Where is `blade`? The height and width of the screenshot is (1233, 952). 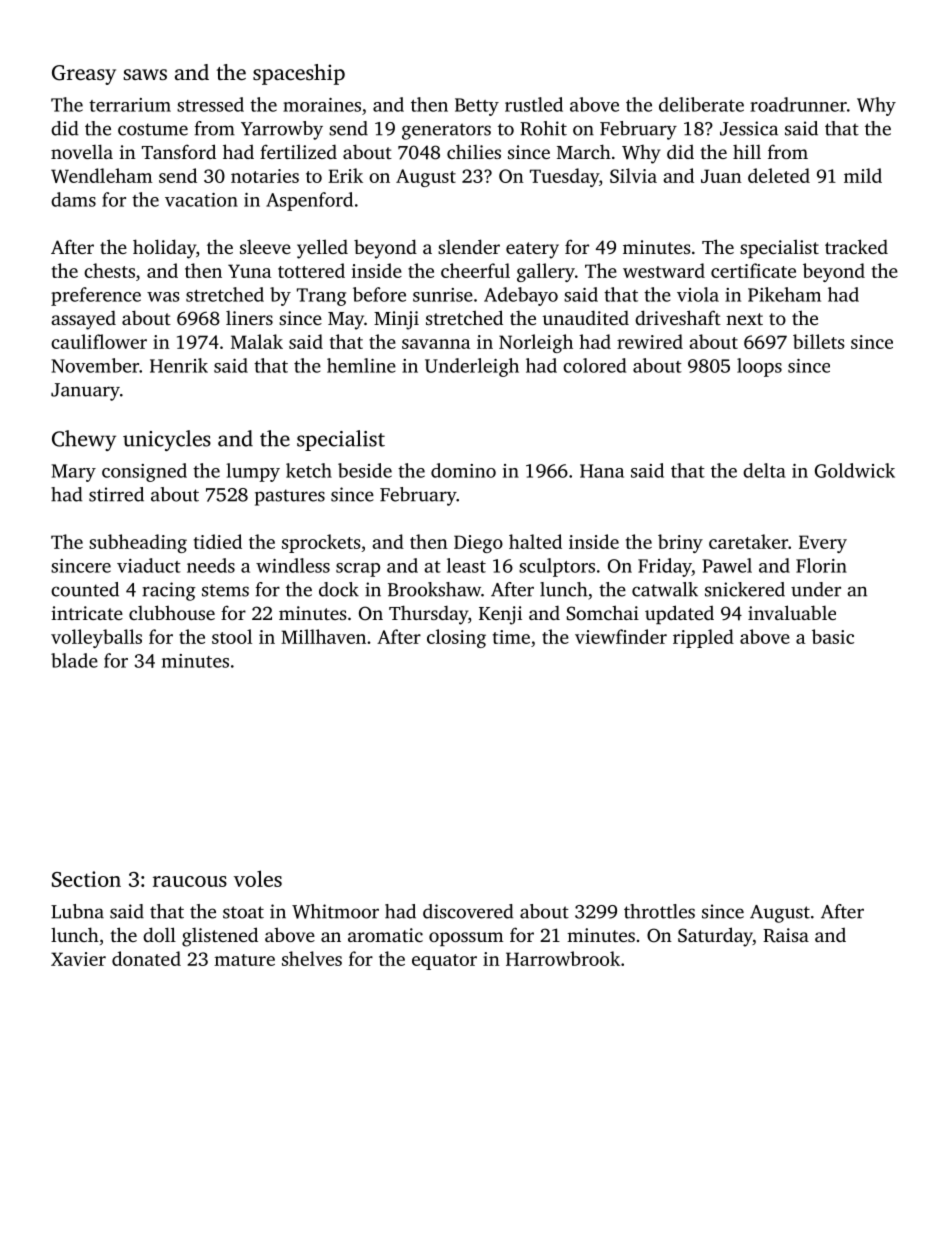 blade is located at coordinates (74, 660).
